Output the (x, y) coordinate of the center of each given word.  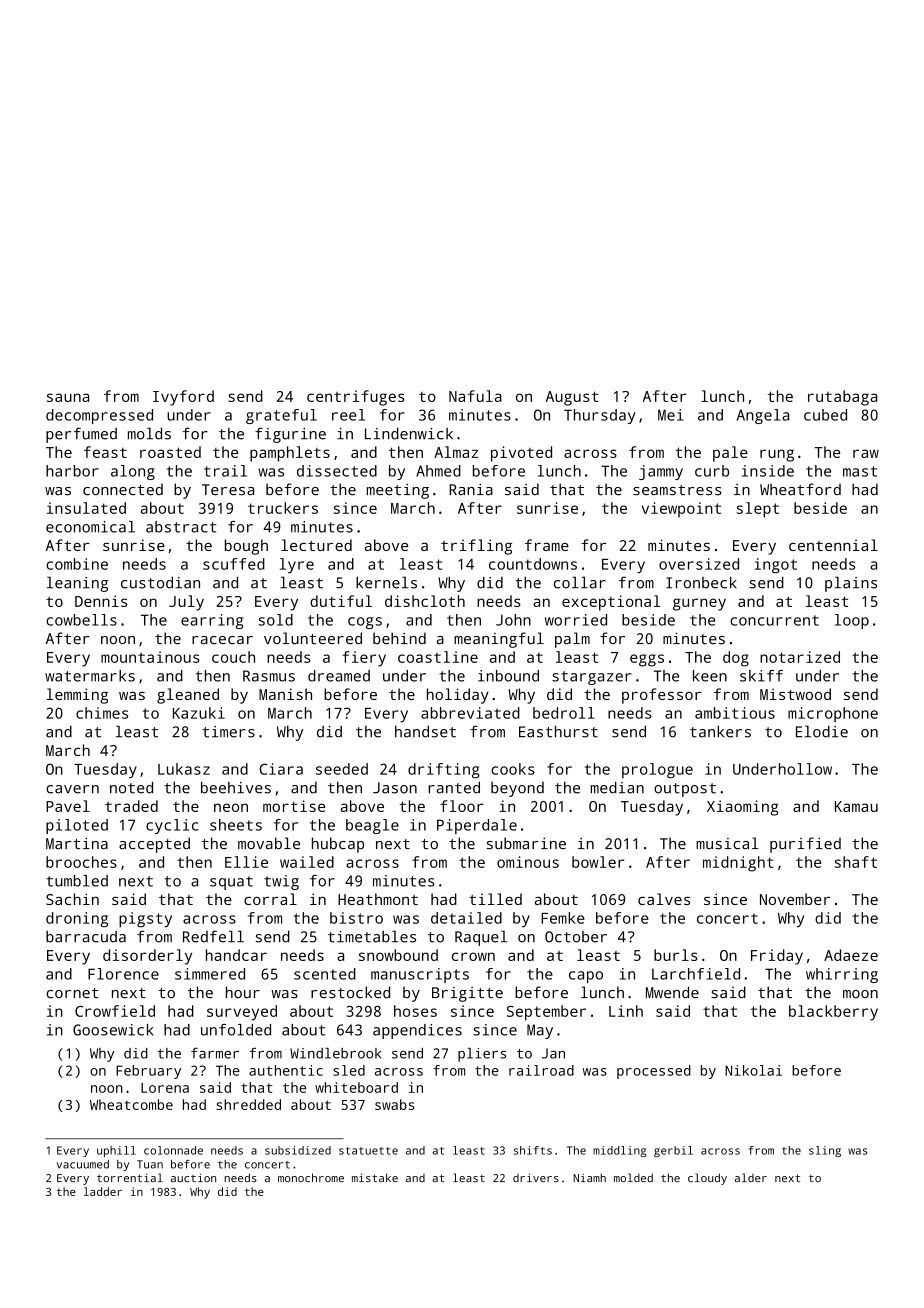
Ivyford (183, 398)
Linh (626, 1011)
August (572, 398)
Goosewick (113, 1030)
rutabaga (842, 398)
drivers (536, 1177)
